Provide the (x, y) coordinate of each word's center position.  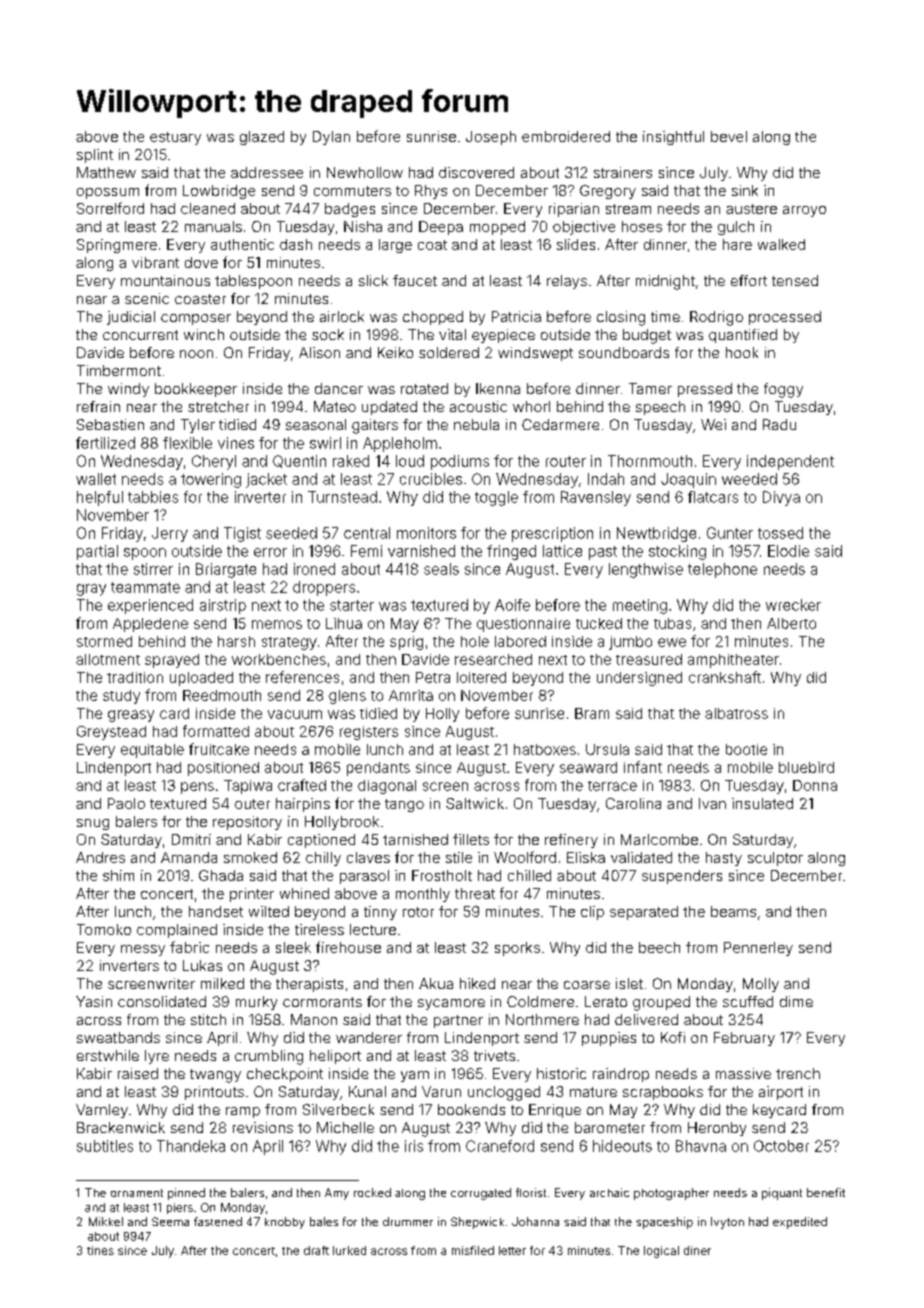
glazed (262, 138)
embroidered (566, 136)
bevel (729, 136)
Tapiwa (248, 787)
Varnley (102, 1111)
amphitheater (733, 661)
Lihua (344, 623)
